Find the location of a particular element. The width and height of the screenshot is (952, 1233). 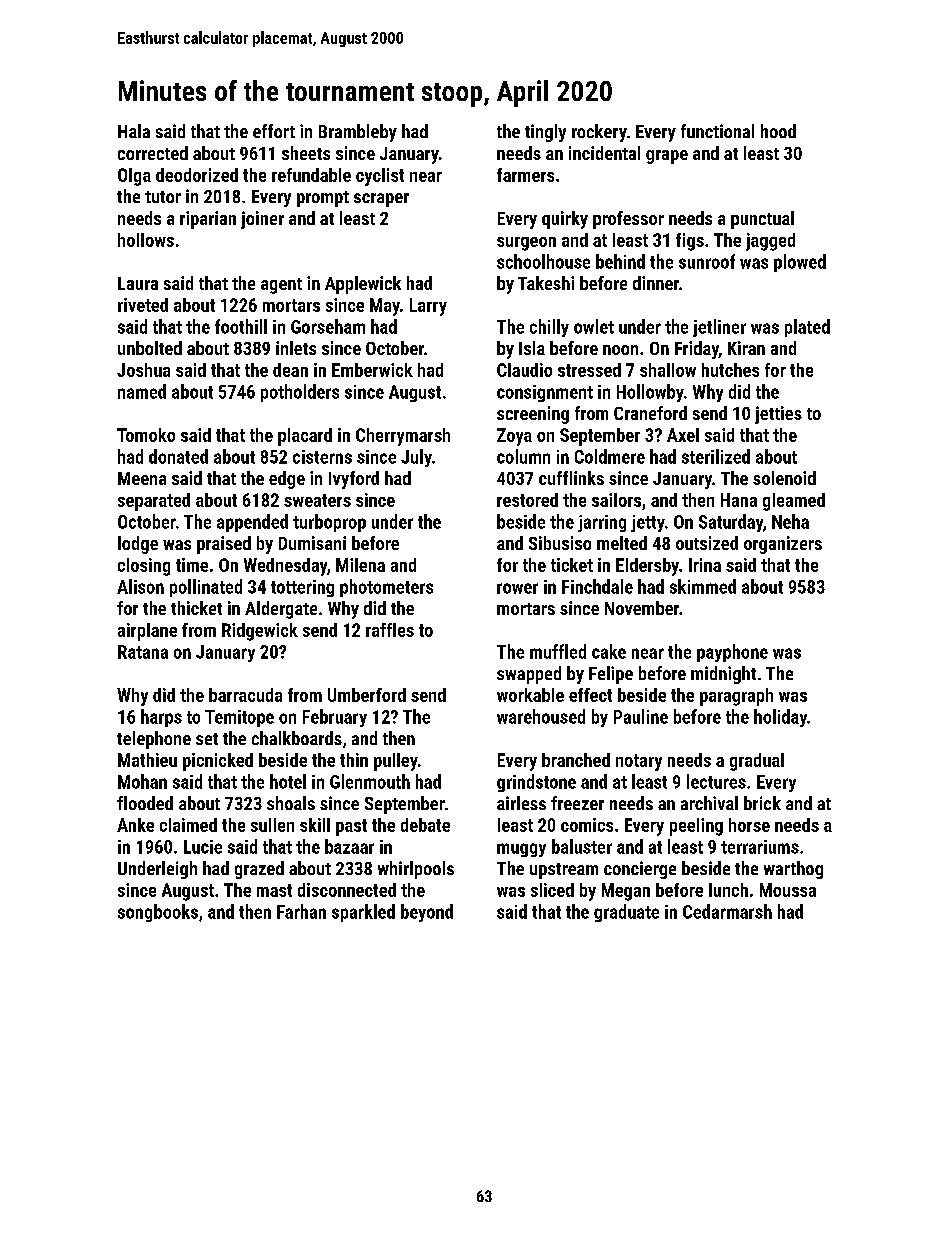

edge is located at coordinates (287, 480).
